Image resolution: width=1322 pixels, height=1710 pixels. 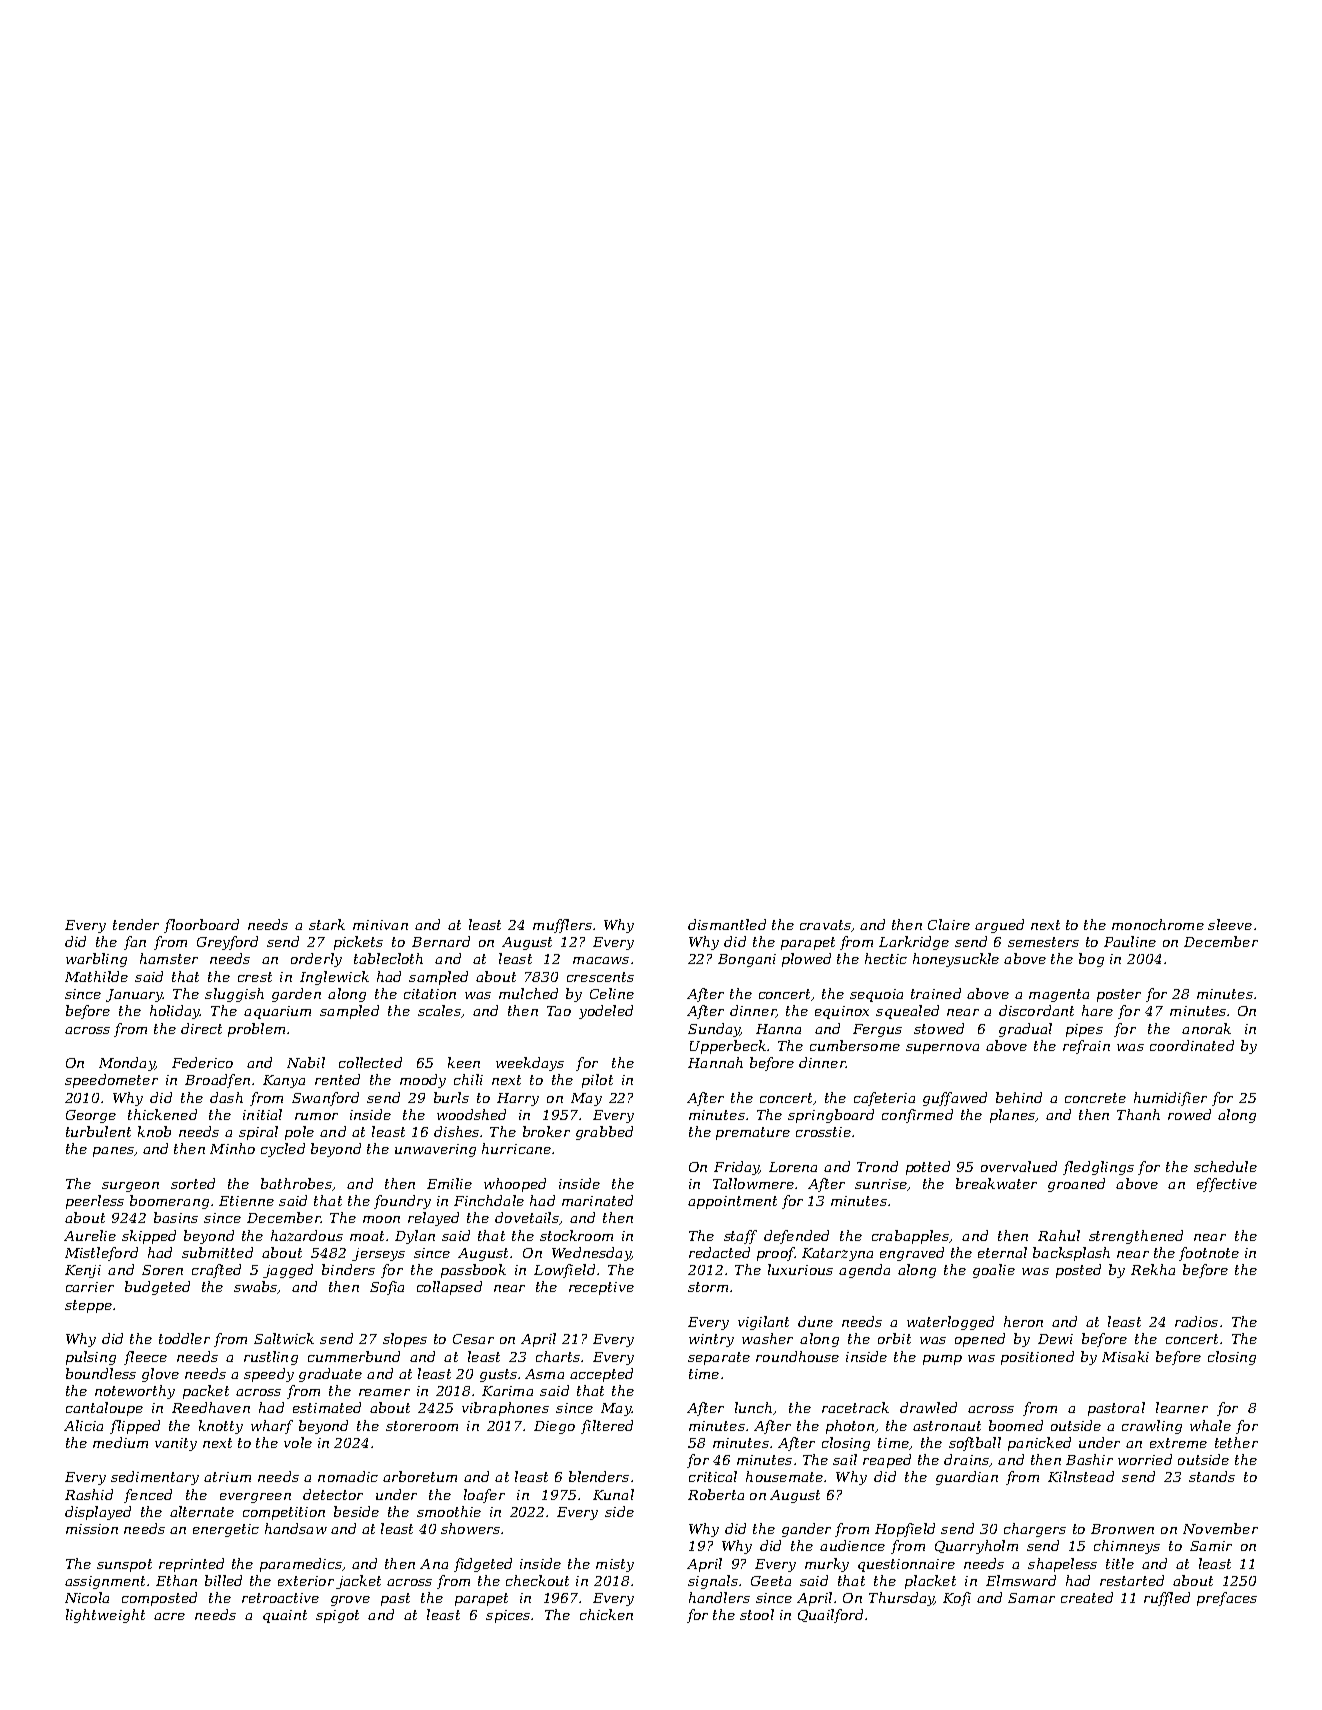 What do you see at coordinates (113, 1152) in the screenshot?
I see `panes` at bounding box center [113, 1152].
